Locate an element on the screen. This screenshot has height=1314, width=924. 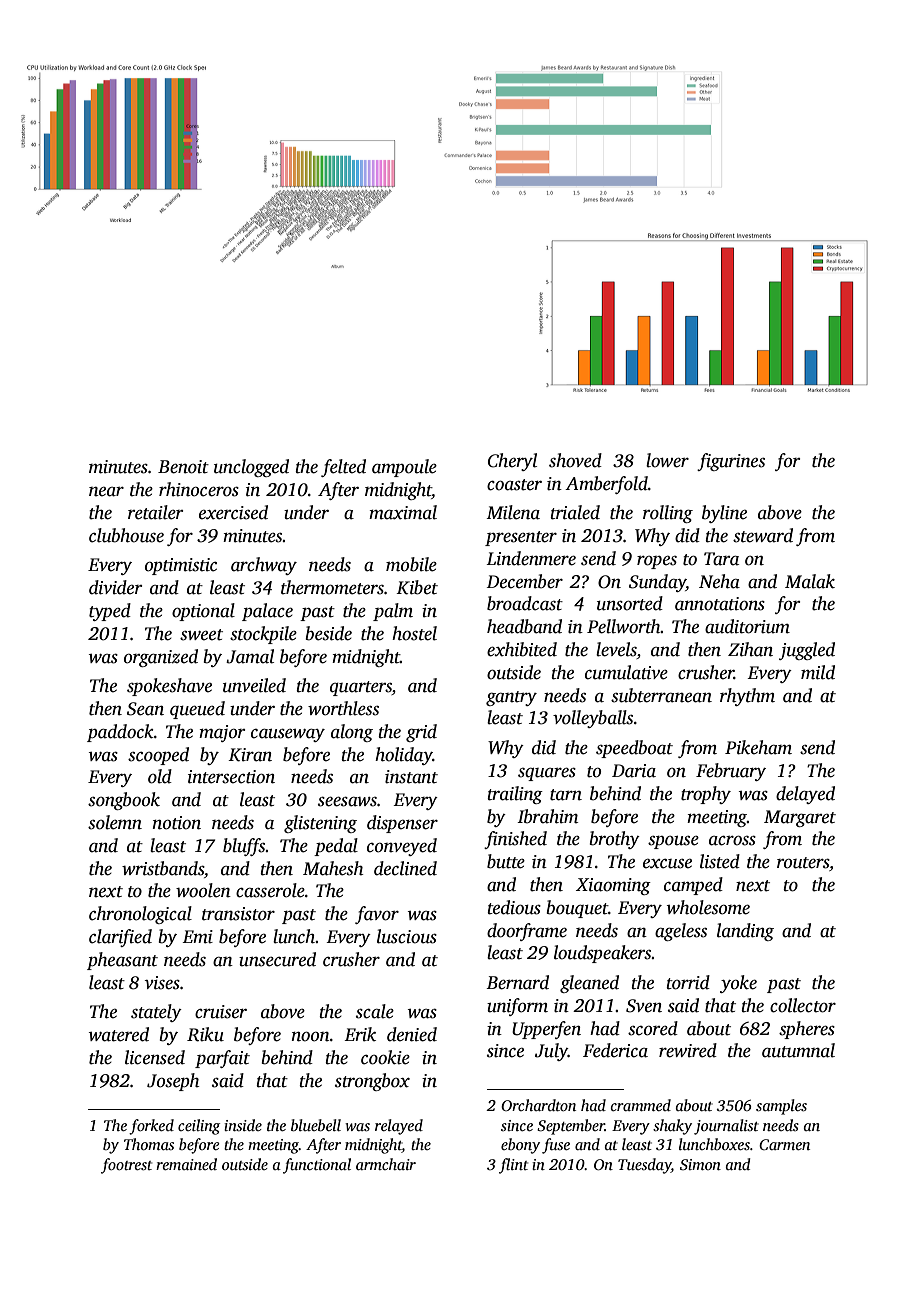
footrest is located at coordinates (126, 1166).
